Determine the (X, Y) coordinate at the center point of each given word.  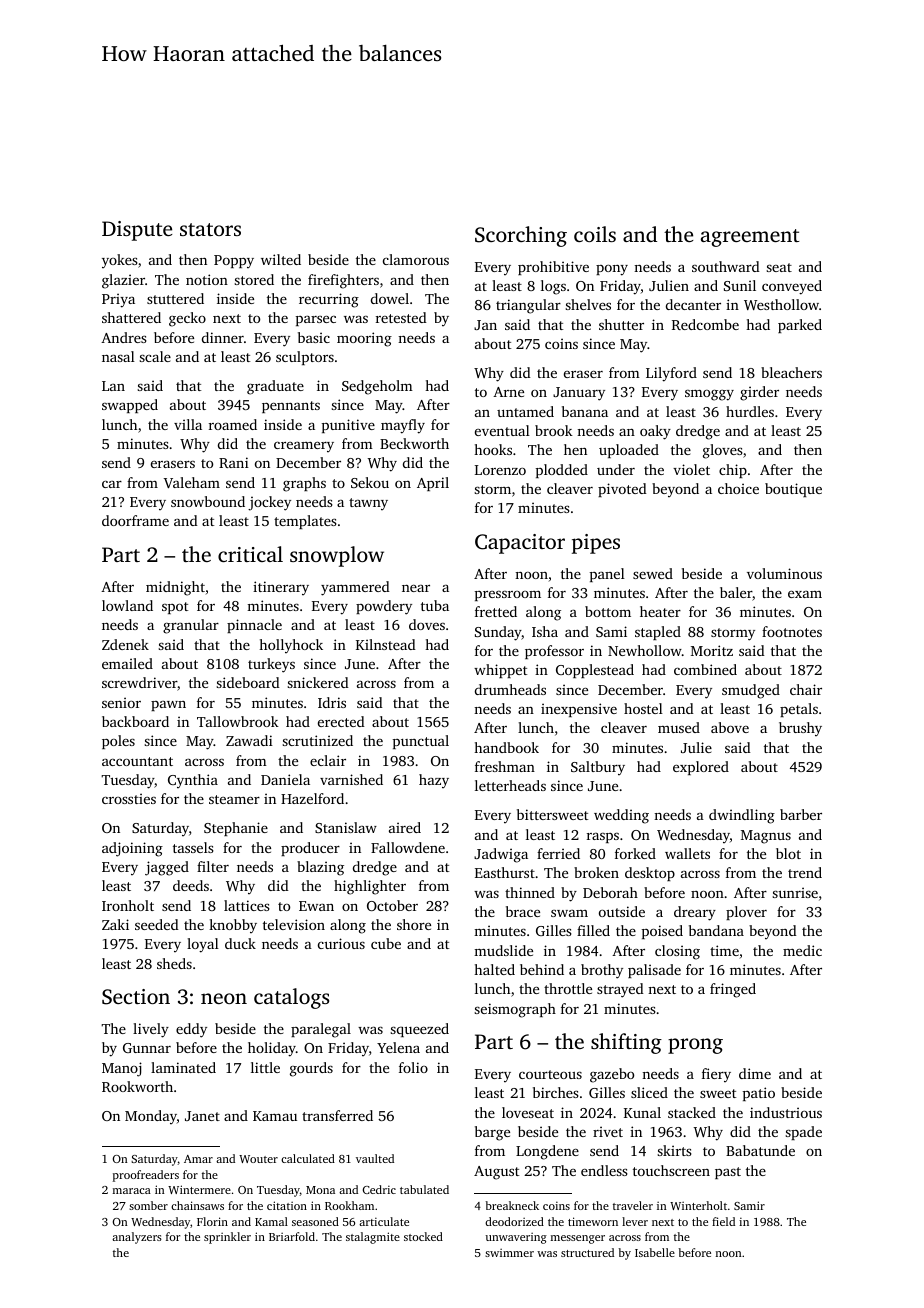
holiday (272, 1049)
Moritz (712, 650)
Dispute (137, 231)
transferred (337, 1115)
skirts (674, 1150)
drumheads (510, 689)
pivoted (622, 490)
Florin (212, 1221)
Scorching (521, 236)
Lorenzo (500, 470)
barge (492, 1133)
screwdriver (139, 682)
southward (726, 266)
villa (188, 424)
